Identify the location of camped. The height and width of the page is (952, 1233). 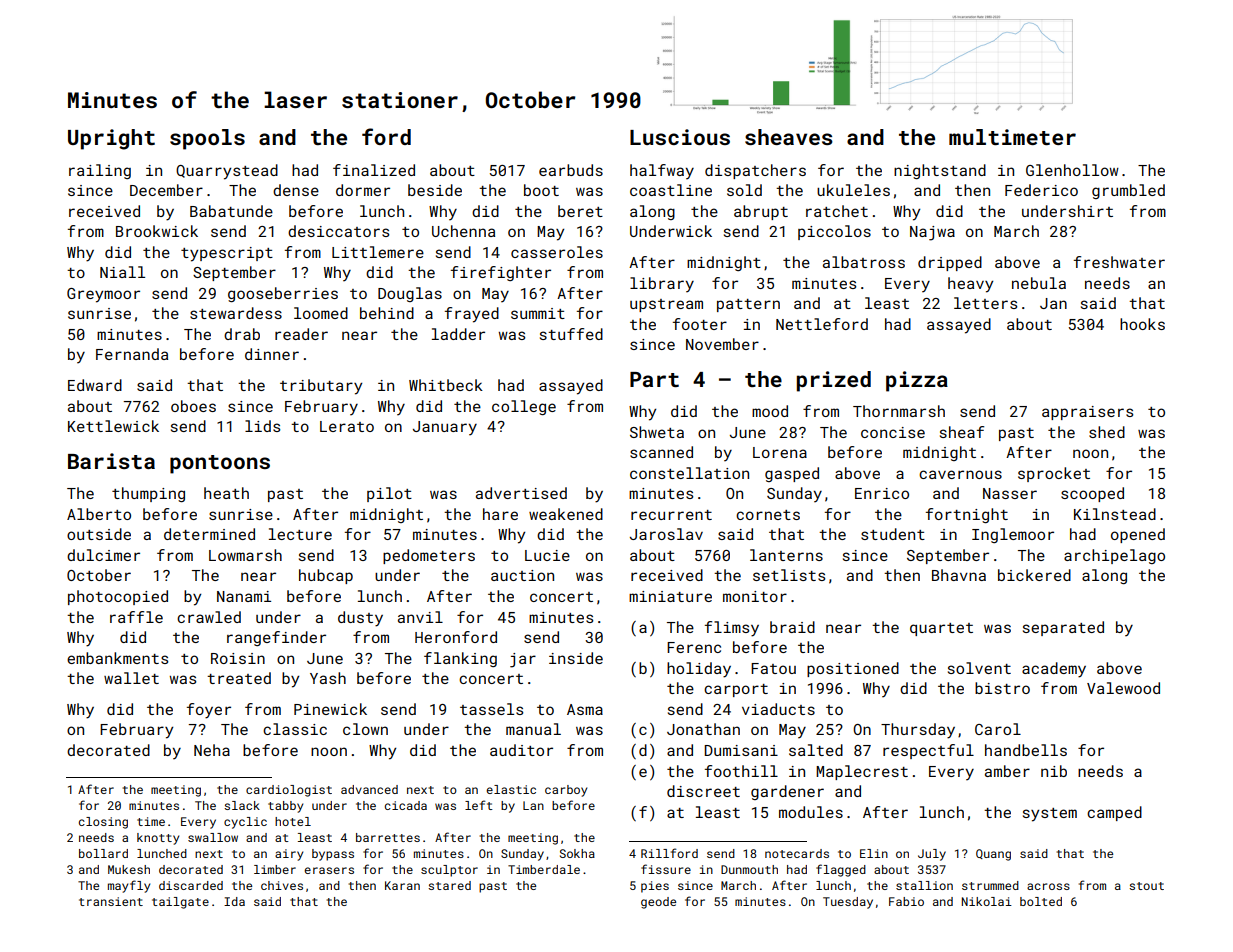
(1114, 813).
